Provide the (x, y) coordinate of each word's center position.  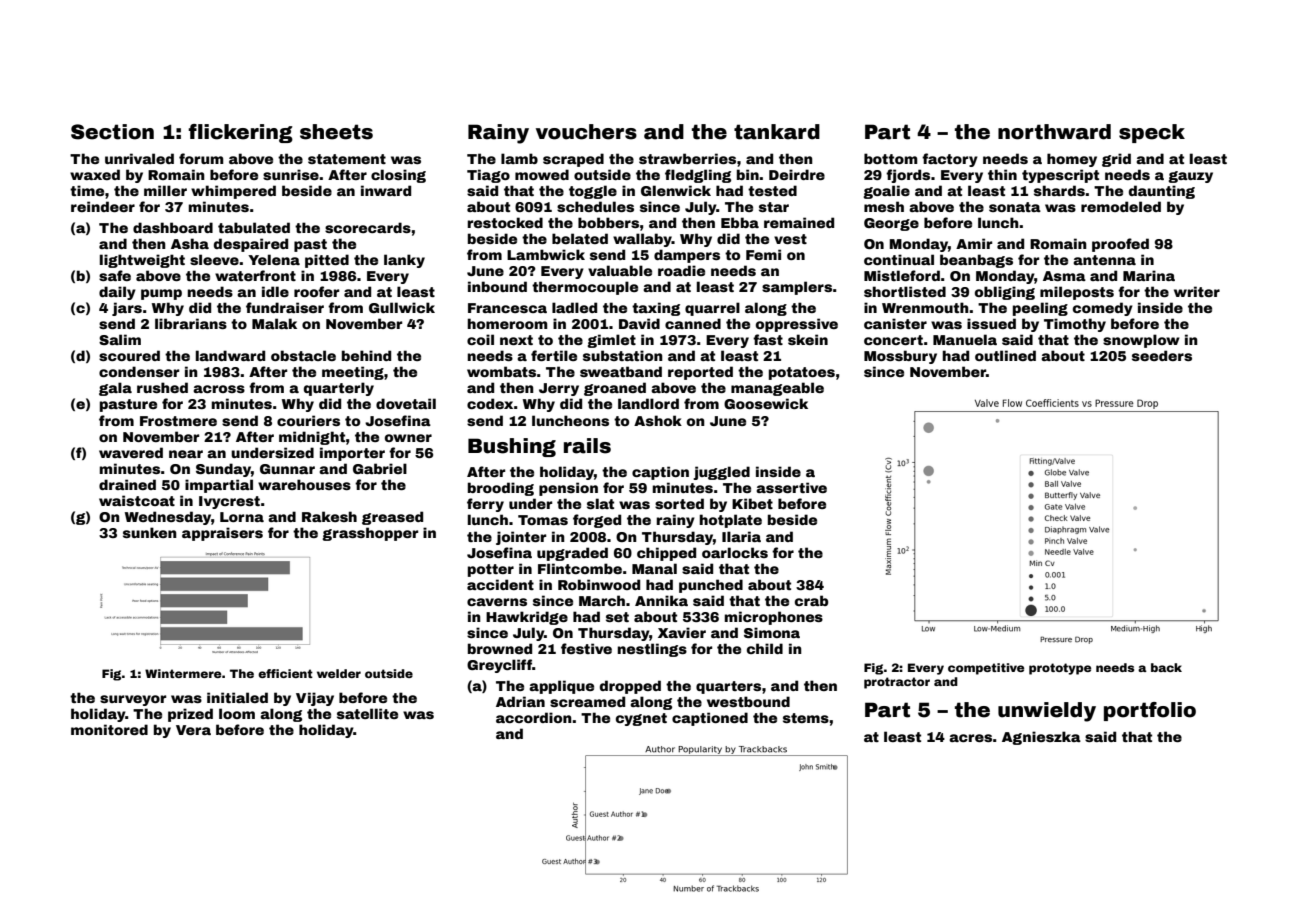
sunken (150, 532)
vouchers (586, 132)
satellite (367, 713)
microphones (774, 618)
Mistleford (902, 275)
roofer (316, 291)
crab (811, 600)
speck (1152, 133)
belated (580, 238)
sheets (336, 132)
